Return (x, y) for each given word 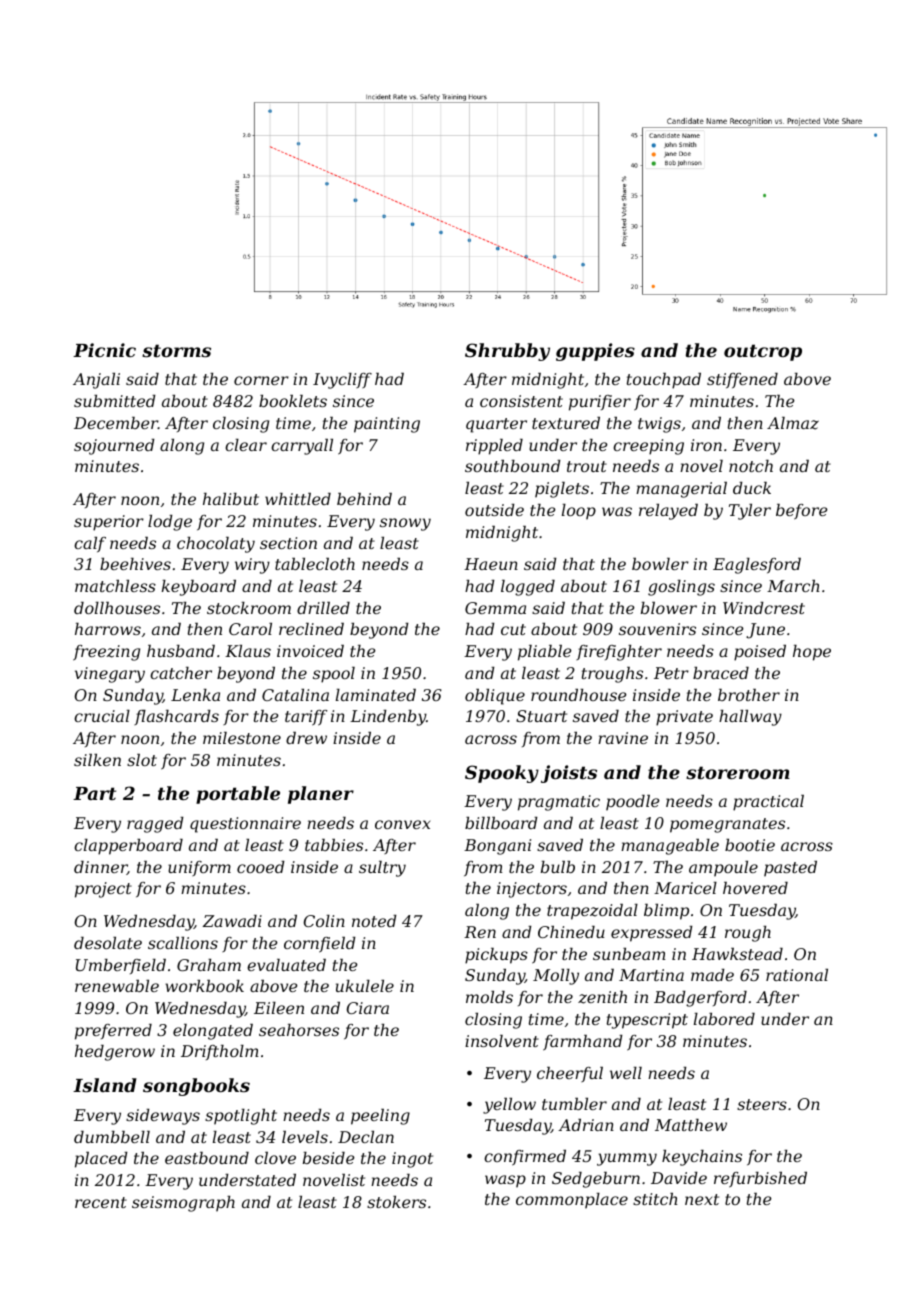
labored (724, 1019)
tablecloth (315, 564)
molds (489, 997)
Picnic (104, 350)
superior (109, 523)
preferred (113, 1032)
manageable (670, 847)
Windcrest (764, 608)
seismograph (183, 1204)
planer (321, 795)
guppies (595, 352)
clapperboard (128, 847)
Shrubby (507, 352)
